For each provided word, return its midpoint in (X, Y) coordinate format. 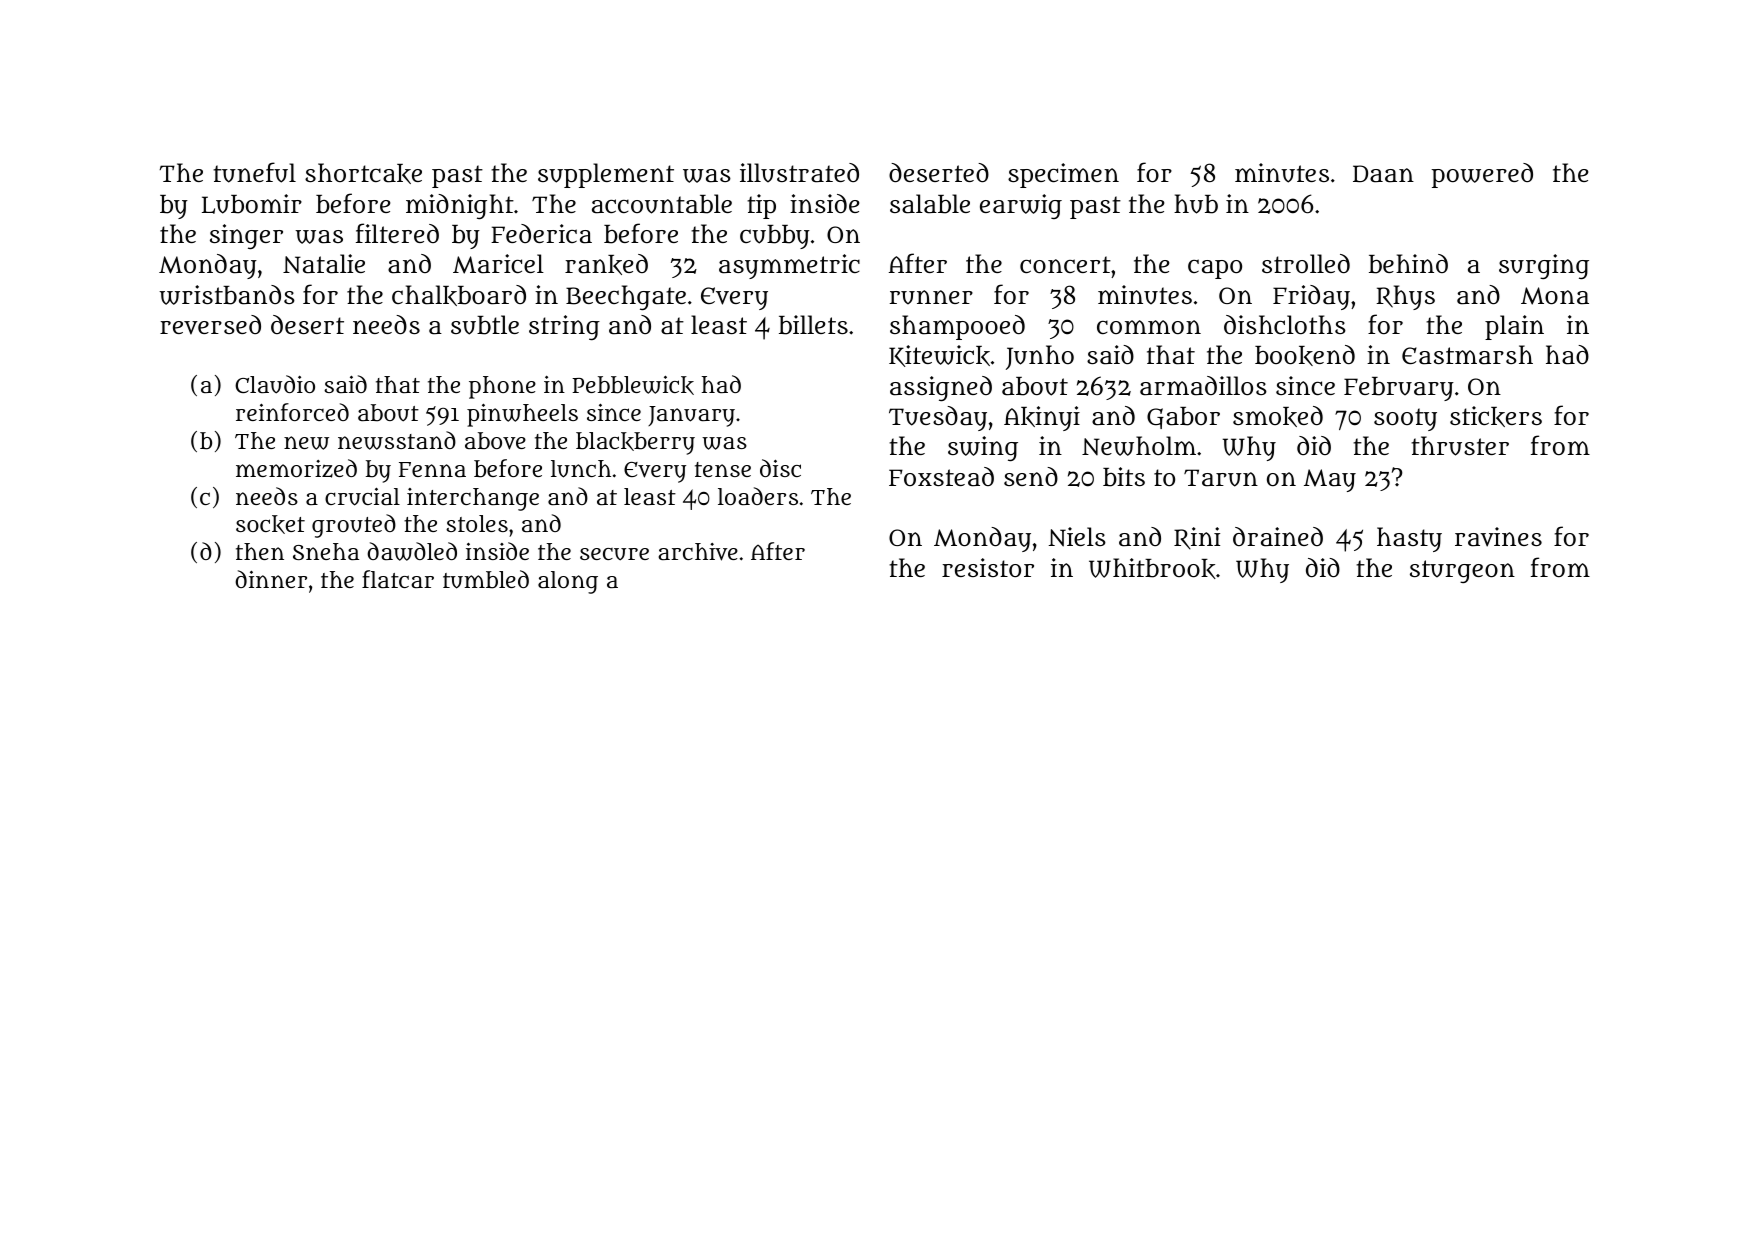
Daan (1383, 174)
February (1399, 389)
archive (698, 552)
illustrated (799, 173)
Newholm (1139, 446)
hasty (1409, 539)
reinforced (292, 412)
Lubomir (252, 204)
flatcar (398, 579)
